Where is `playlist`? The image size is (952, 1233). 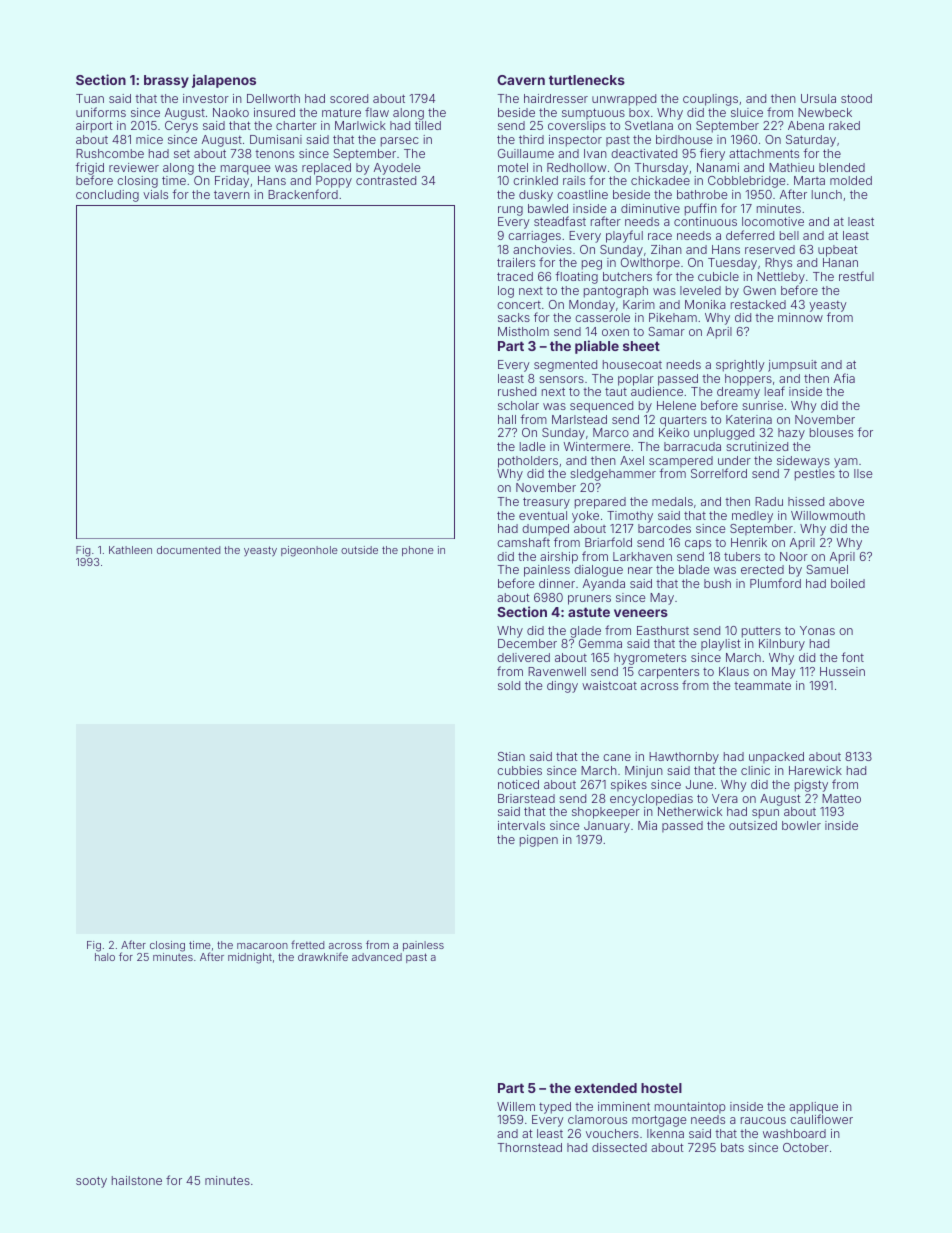
playlist is located at coordinates (721, 645).
